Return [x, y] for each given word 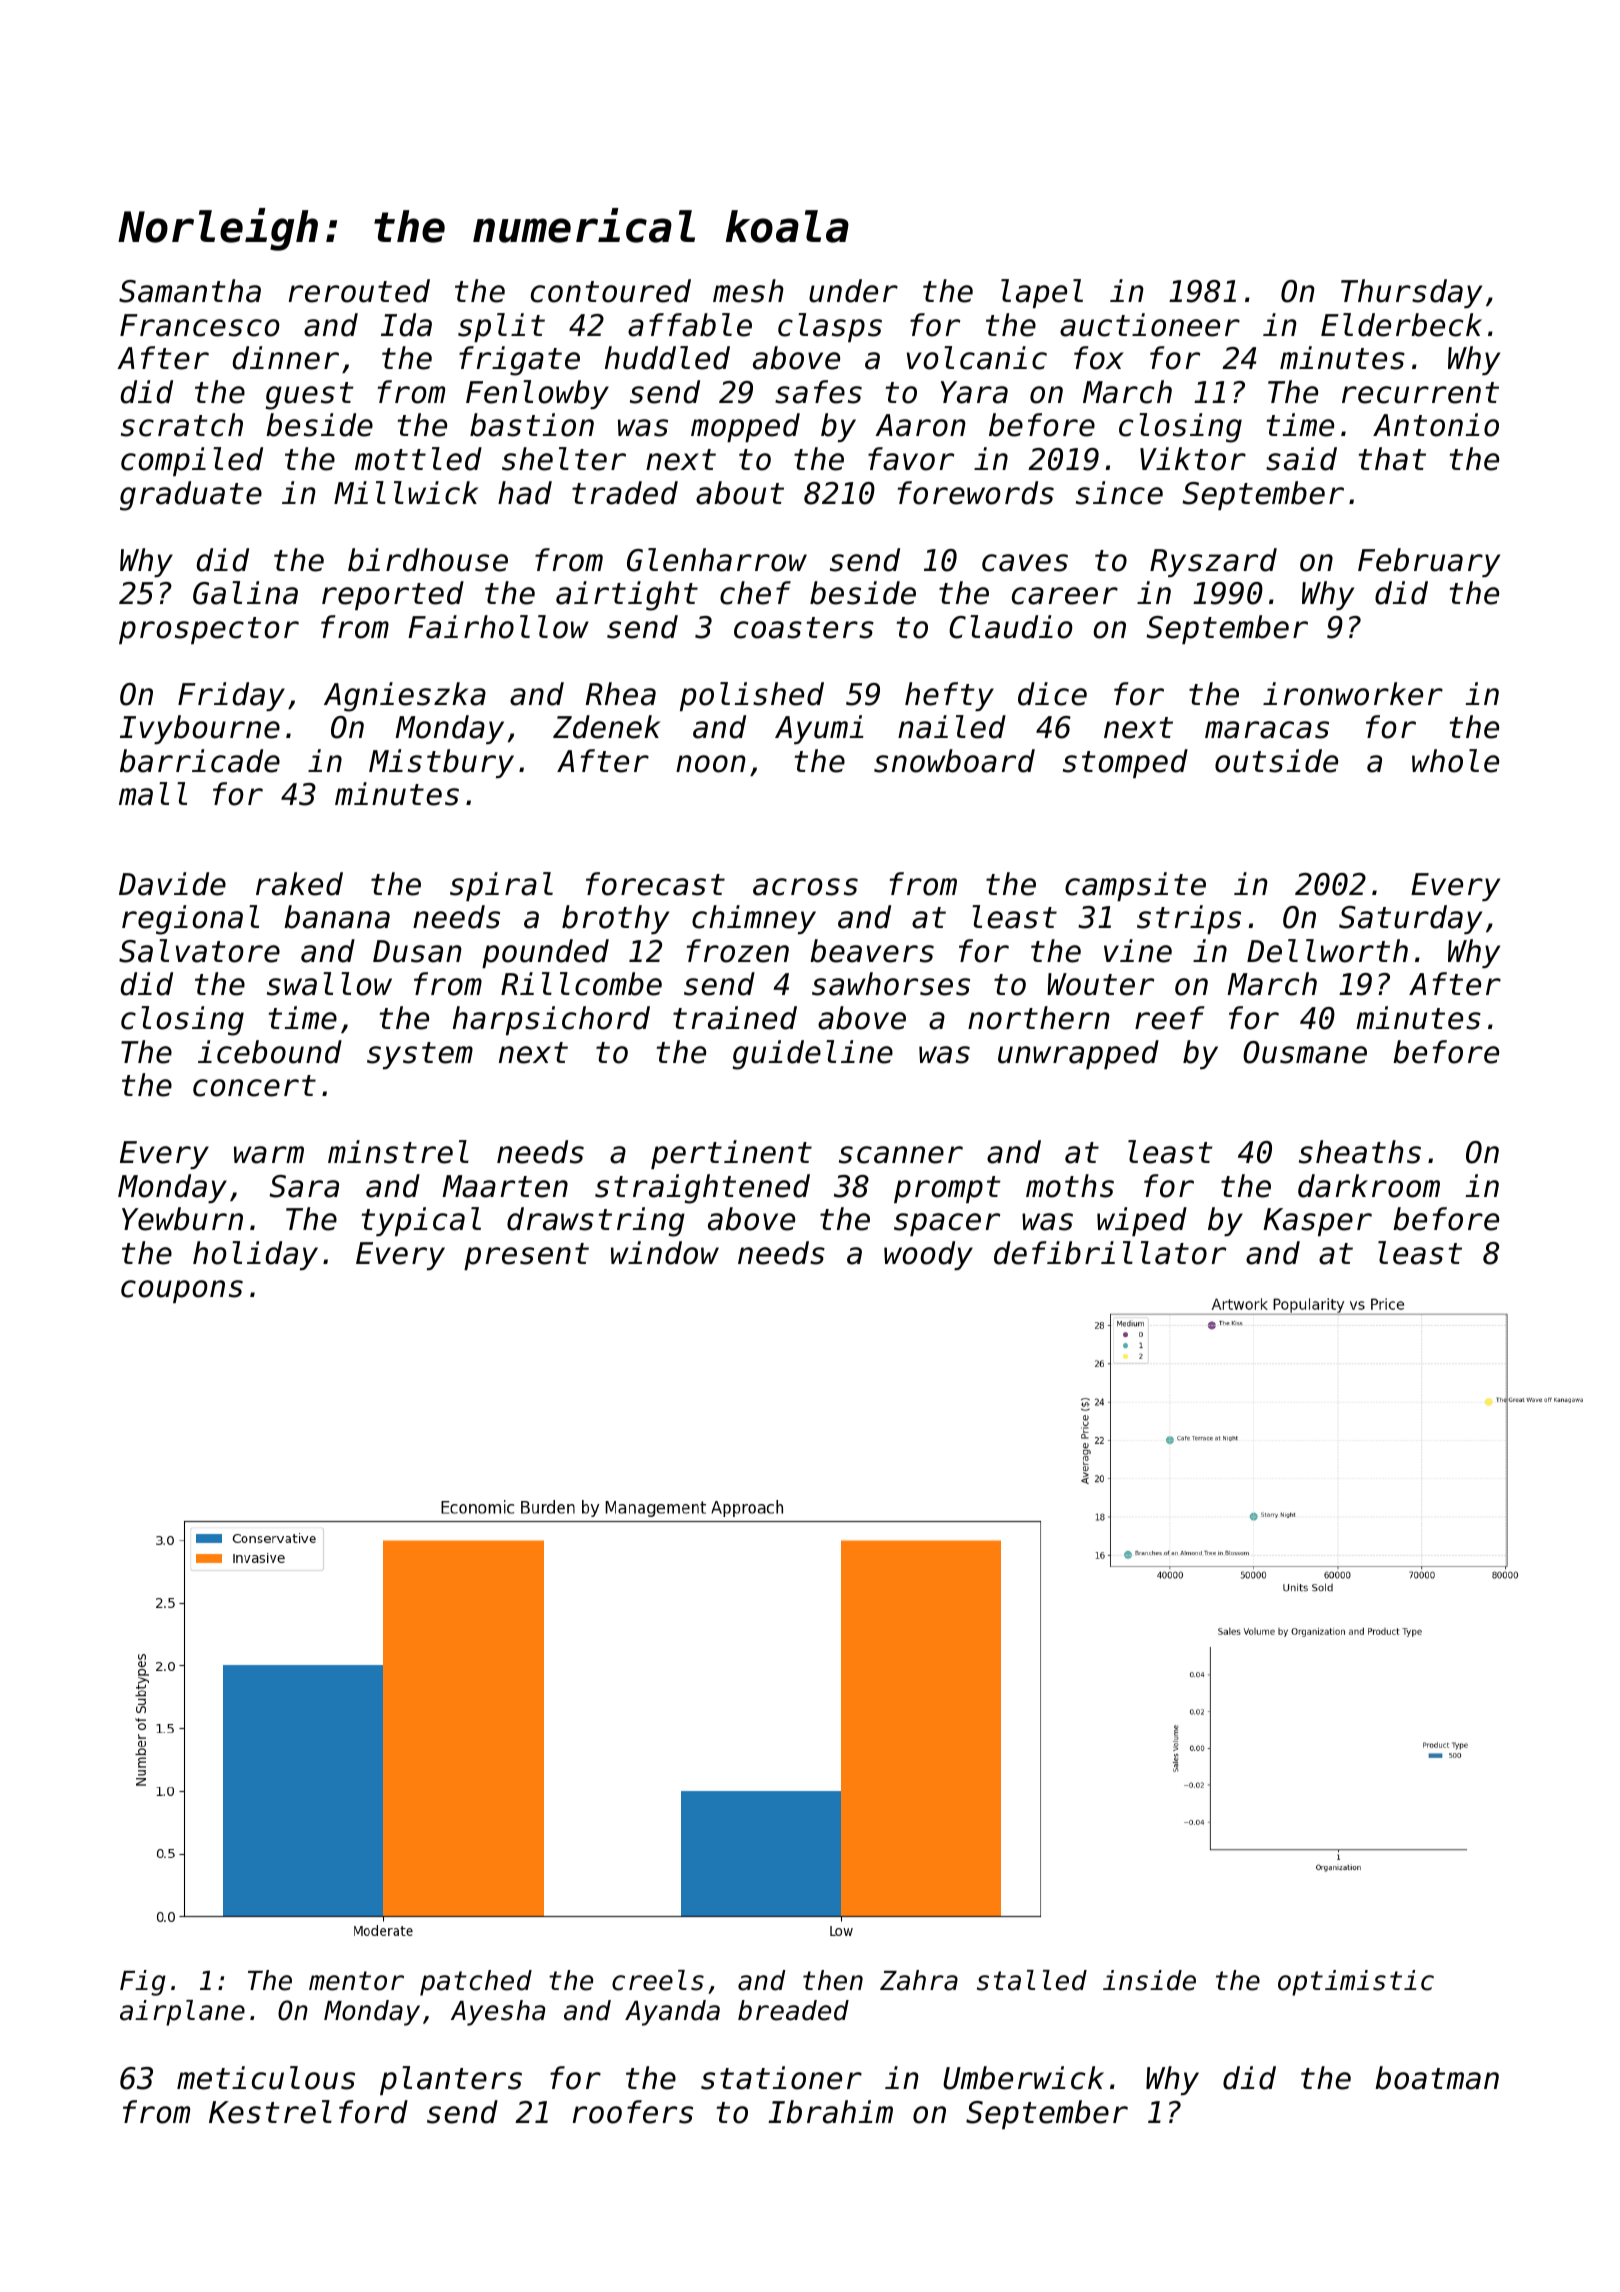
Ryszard [1213, 562]
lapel [1042, 293]
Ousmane [1305, 1052]
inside [1149, 1980]
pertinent [731, 1154]
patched [476, 1983]
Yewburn [182, 1219]
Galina [245, 593]
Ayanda [672, 2013]
